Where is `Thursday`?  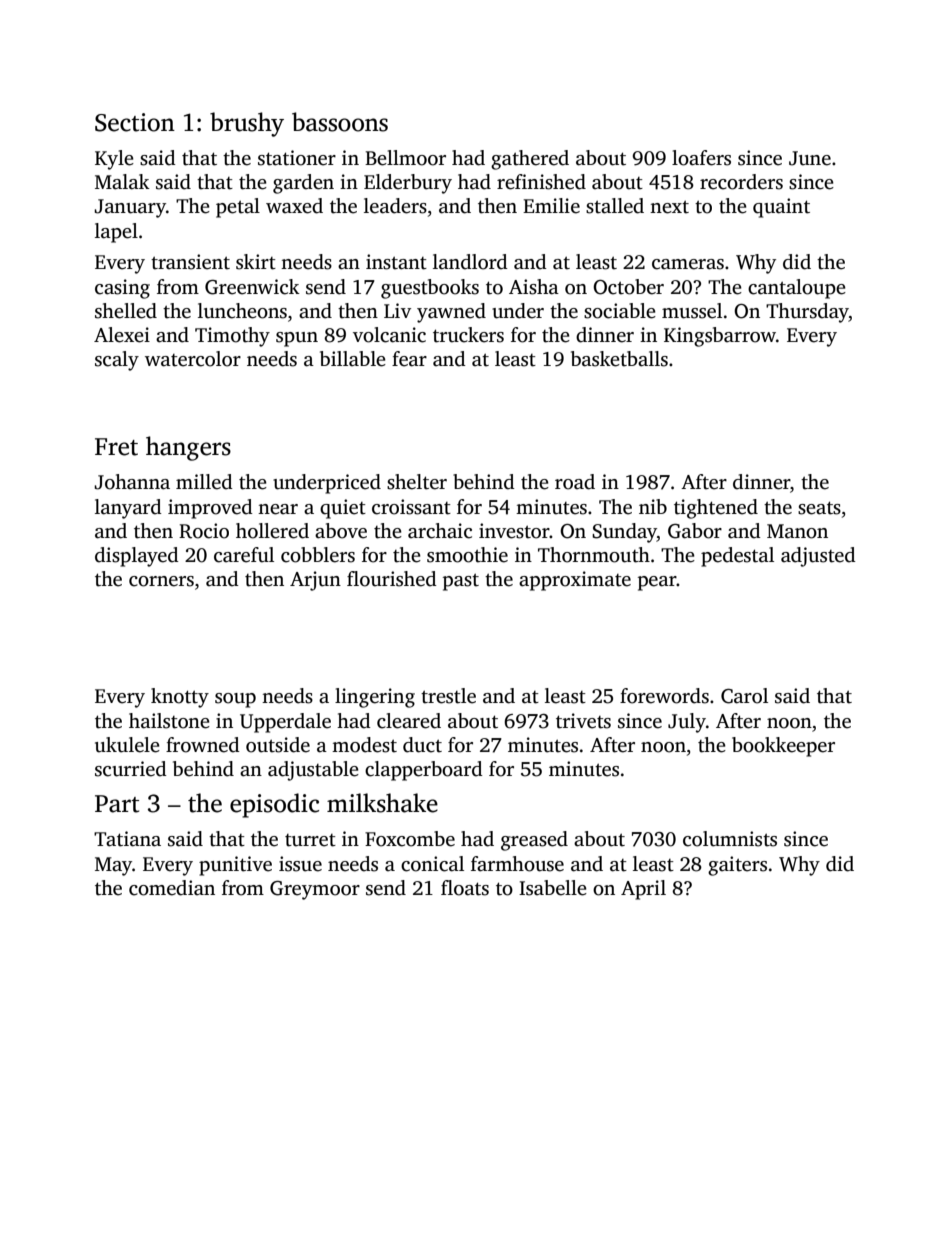
Thursday is located at coordinates (807, 313).
